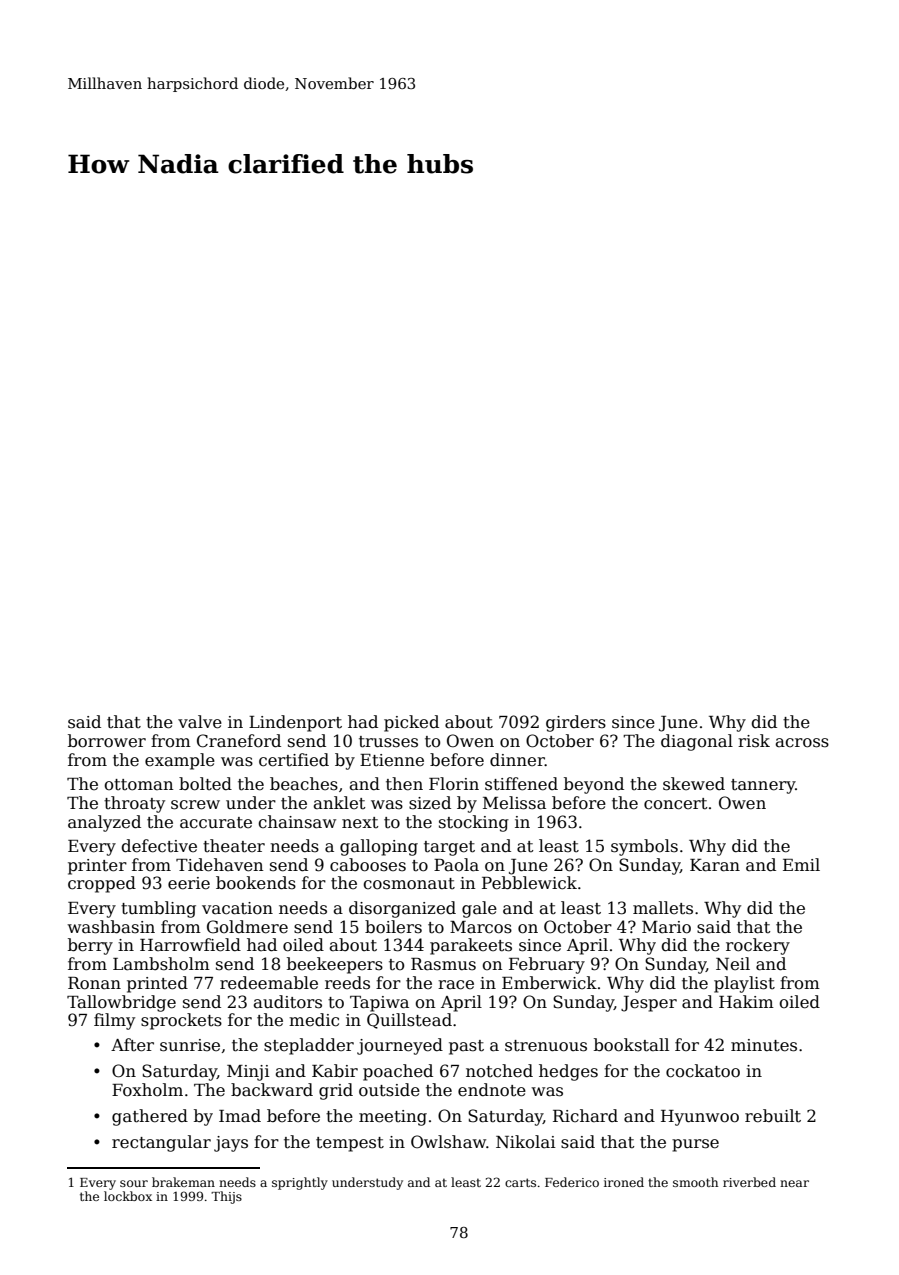  I want to click on accurate, so click(216, 823).
